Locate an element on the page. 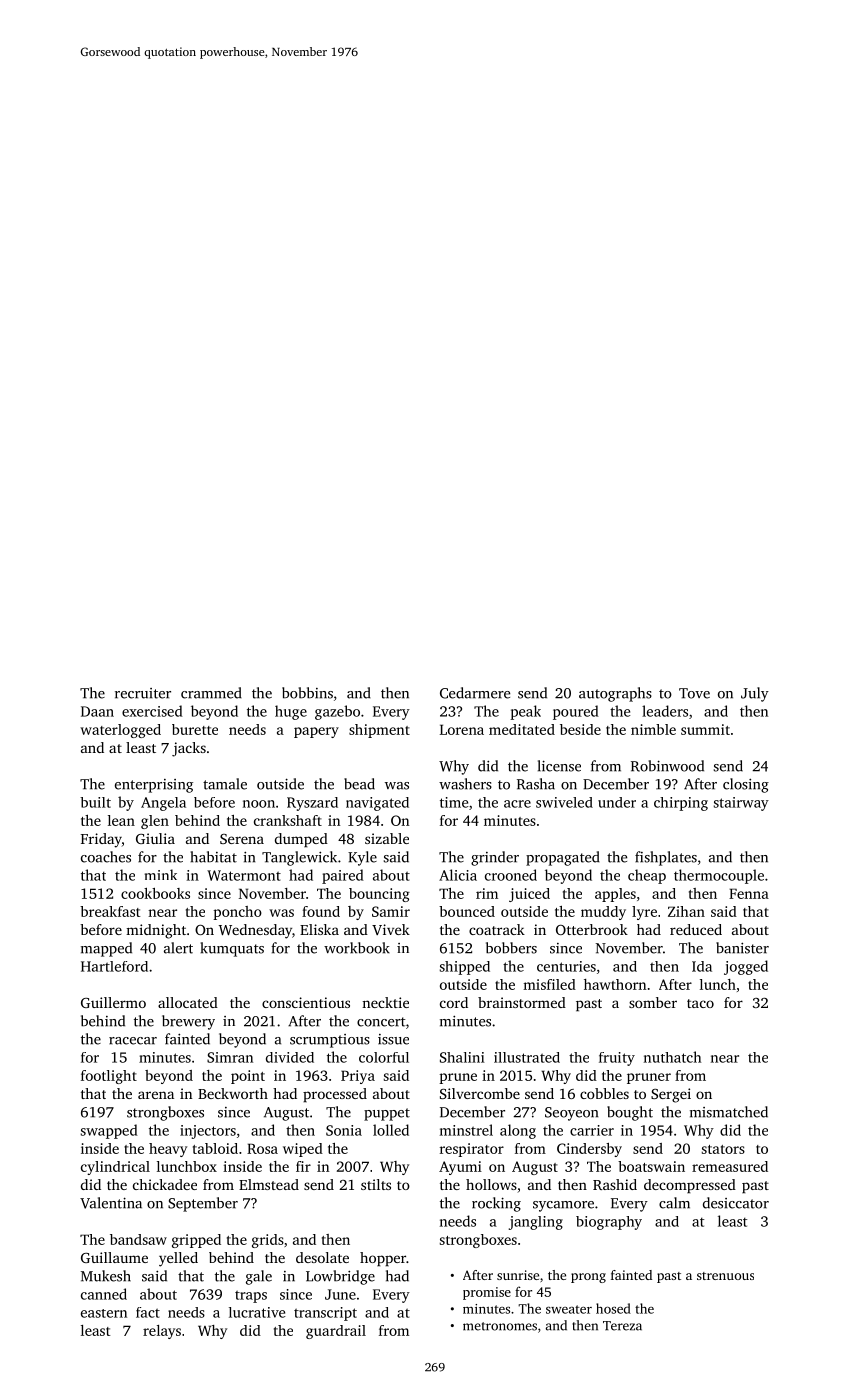 The width and height of the document is (849, 1400). conscientious is located at coordinates (306, 1002).
